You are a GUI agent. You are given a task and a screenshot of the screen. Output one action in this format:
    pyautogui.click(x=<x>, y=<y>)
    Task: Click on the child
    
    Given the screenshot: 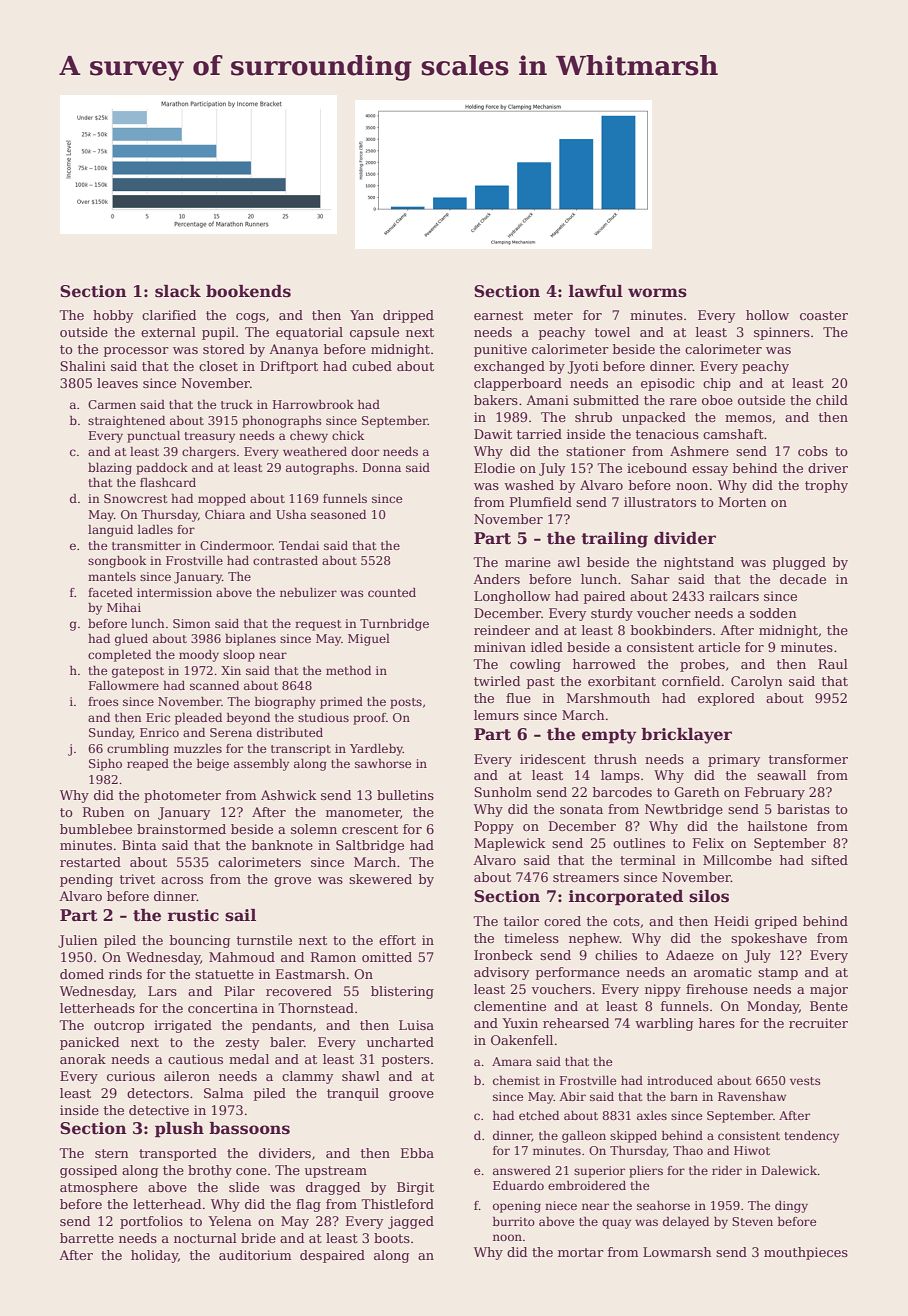 What is the action you would take?
    pyautogui.click(x=832, y=400)
